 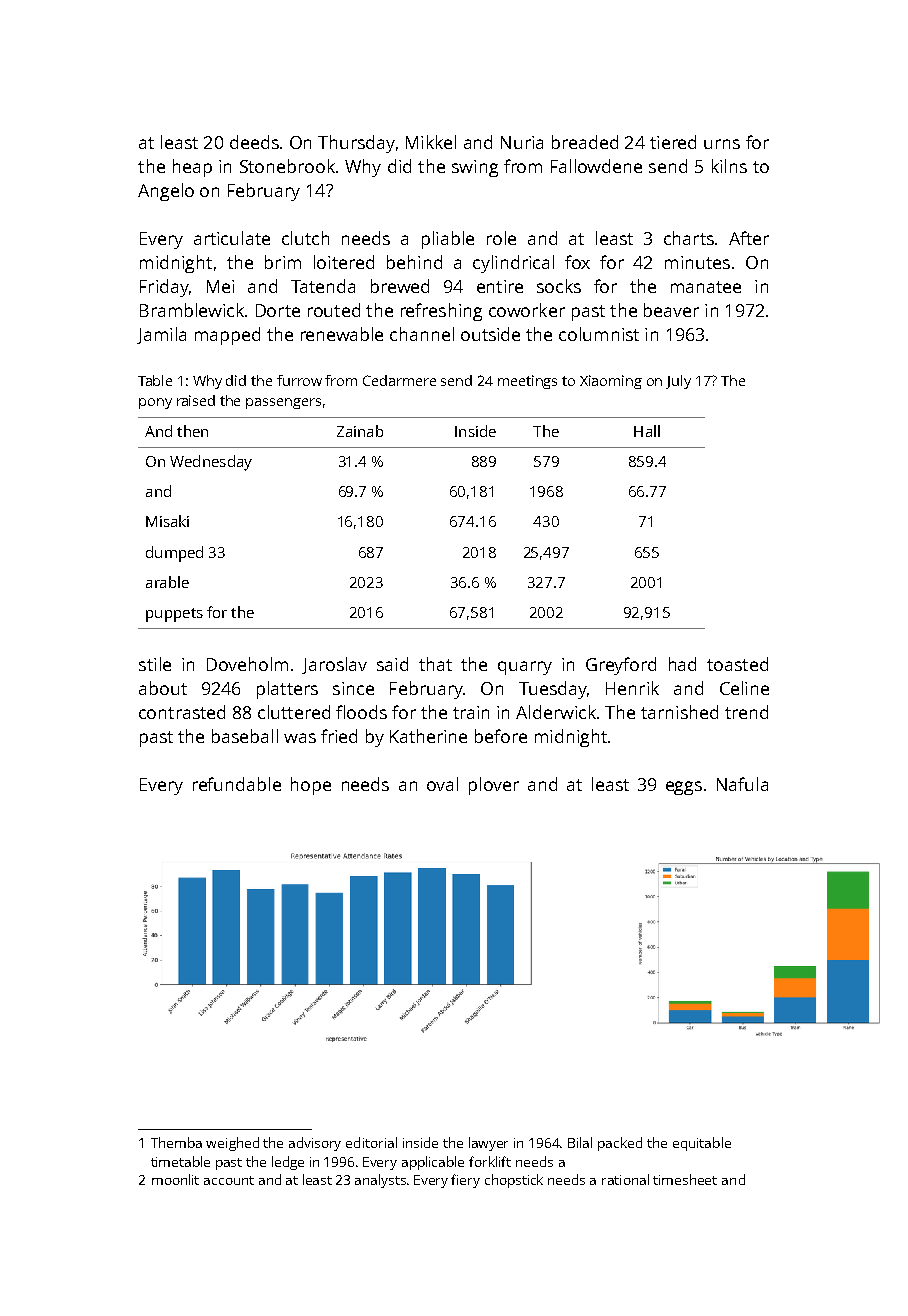 What do you see at coordinates (245, 736) in the screenshot?
I see `baseball` at bounding box center [245, 736].
